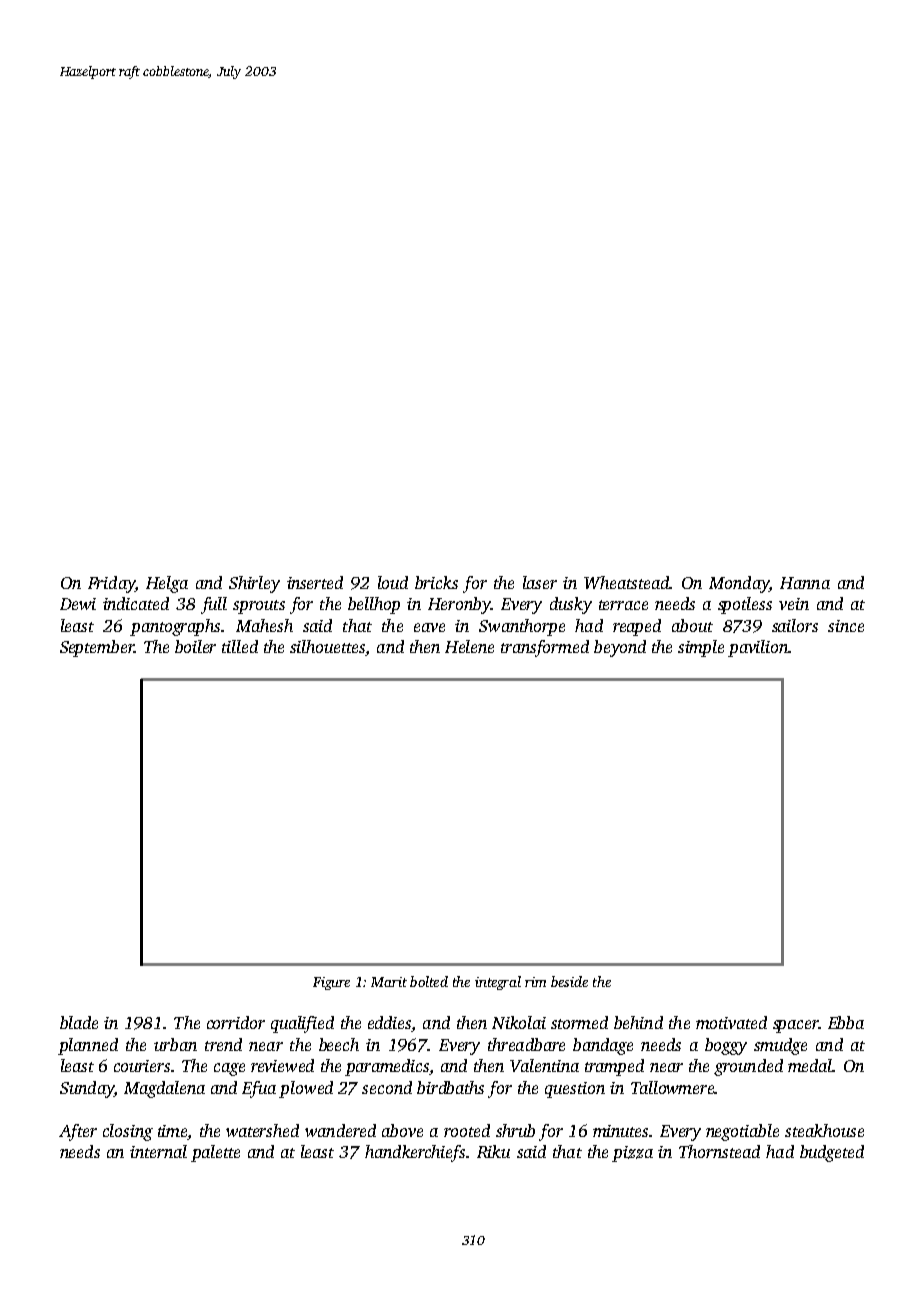  I want to click on Marit, so click(389, 982).
